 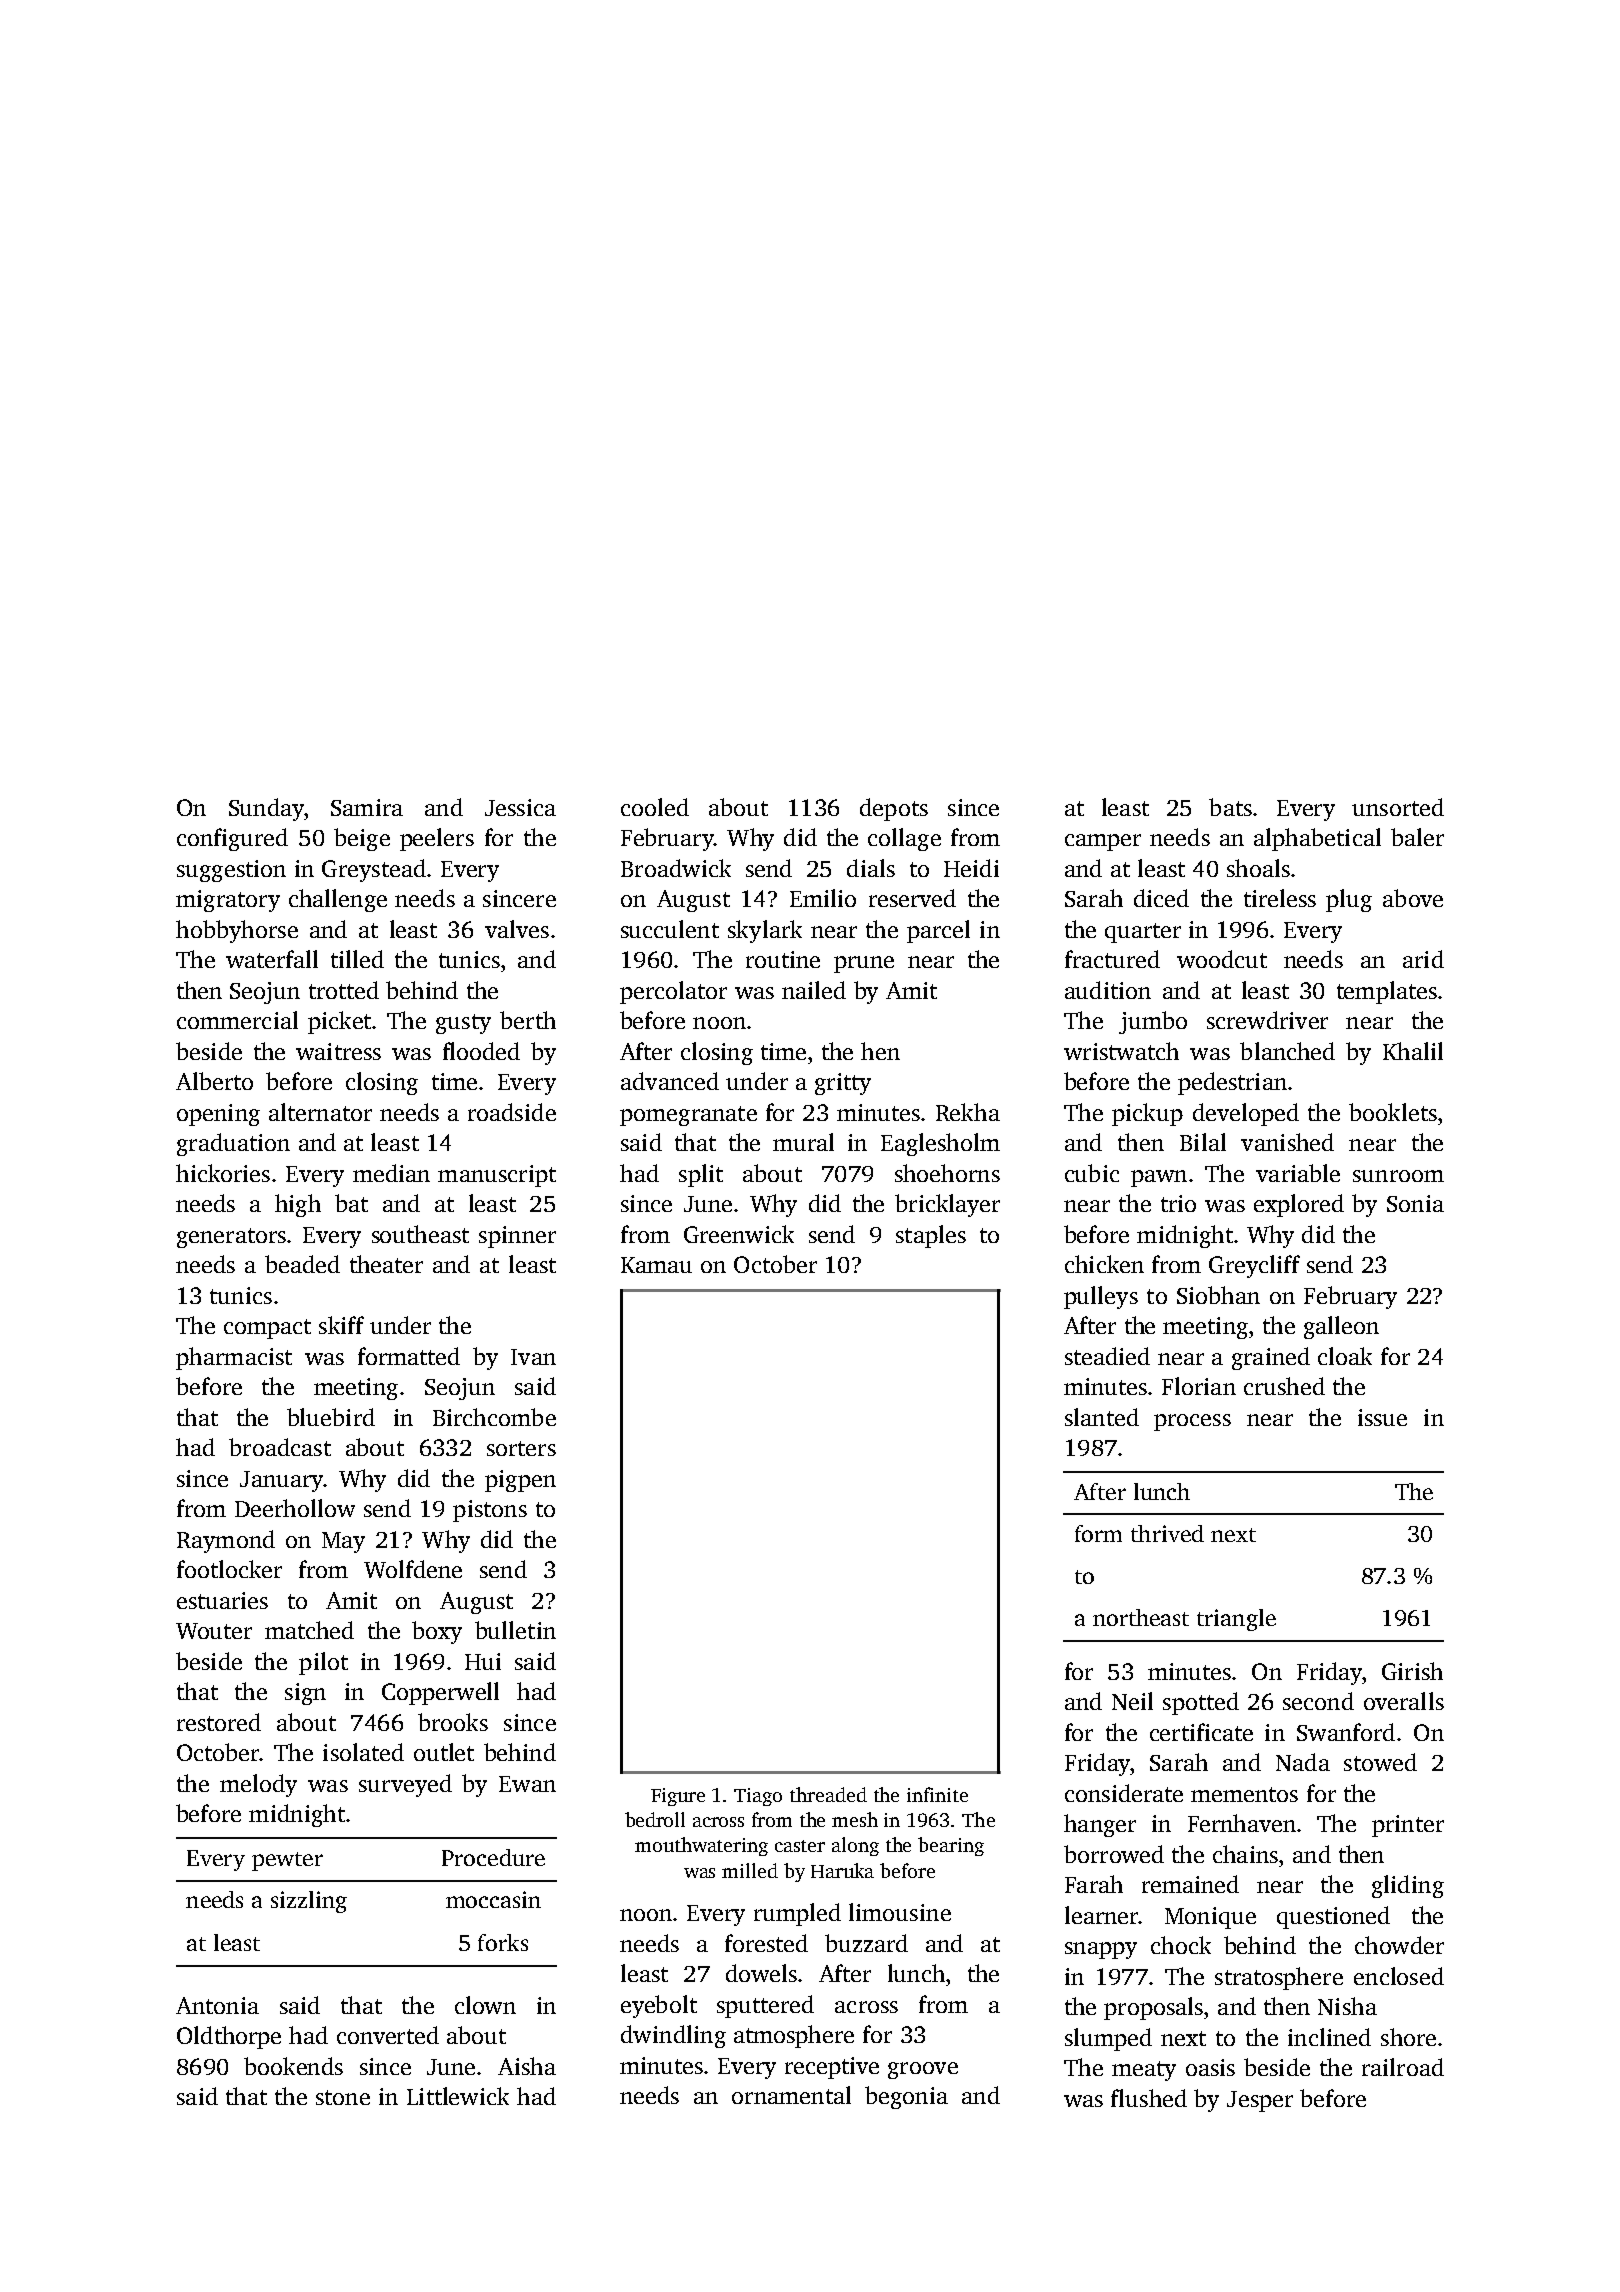 I want to click on beaded, so click(x=302, y=1264).
